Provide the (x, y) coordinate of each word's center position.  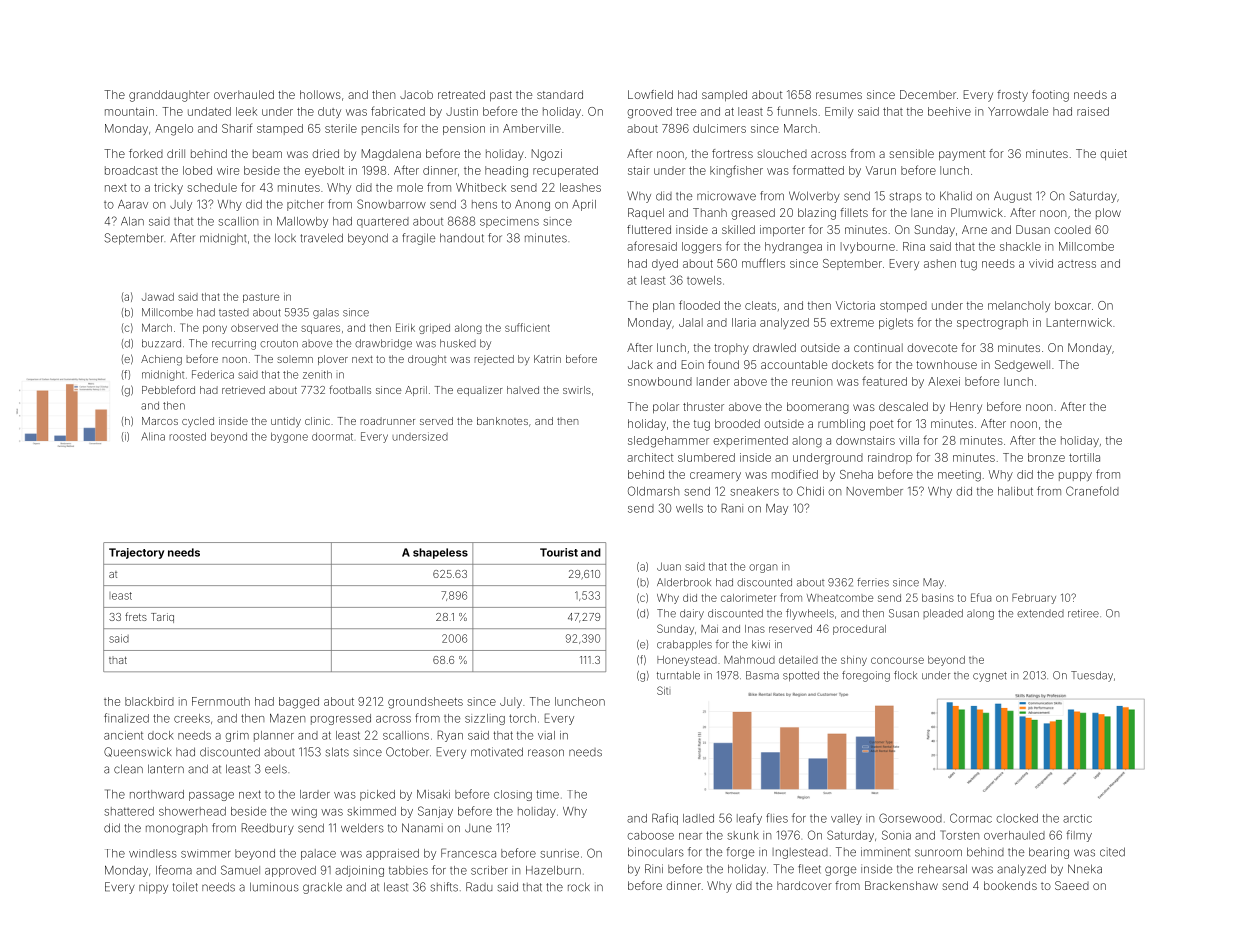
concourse (897, 660)
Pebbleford (168, 389)
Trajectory (136, 553)
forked (146, 153)
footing (1050, 96)
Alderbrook (684, 582)
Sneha (856, 474)
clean (128, 769)
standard (560, 94)
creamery (715, 476)
